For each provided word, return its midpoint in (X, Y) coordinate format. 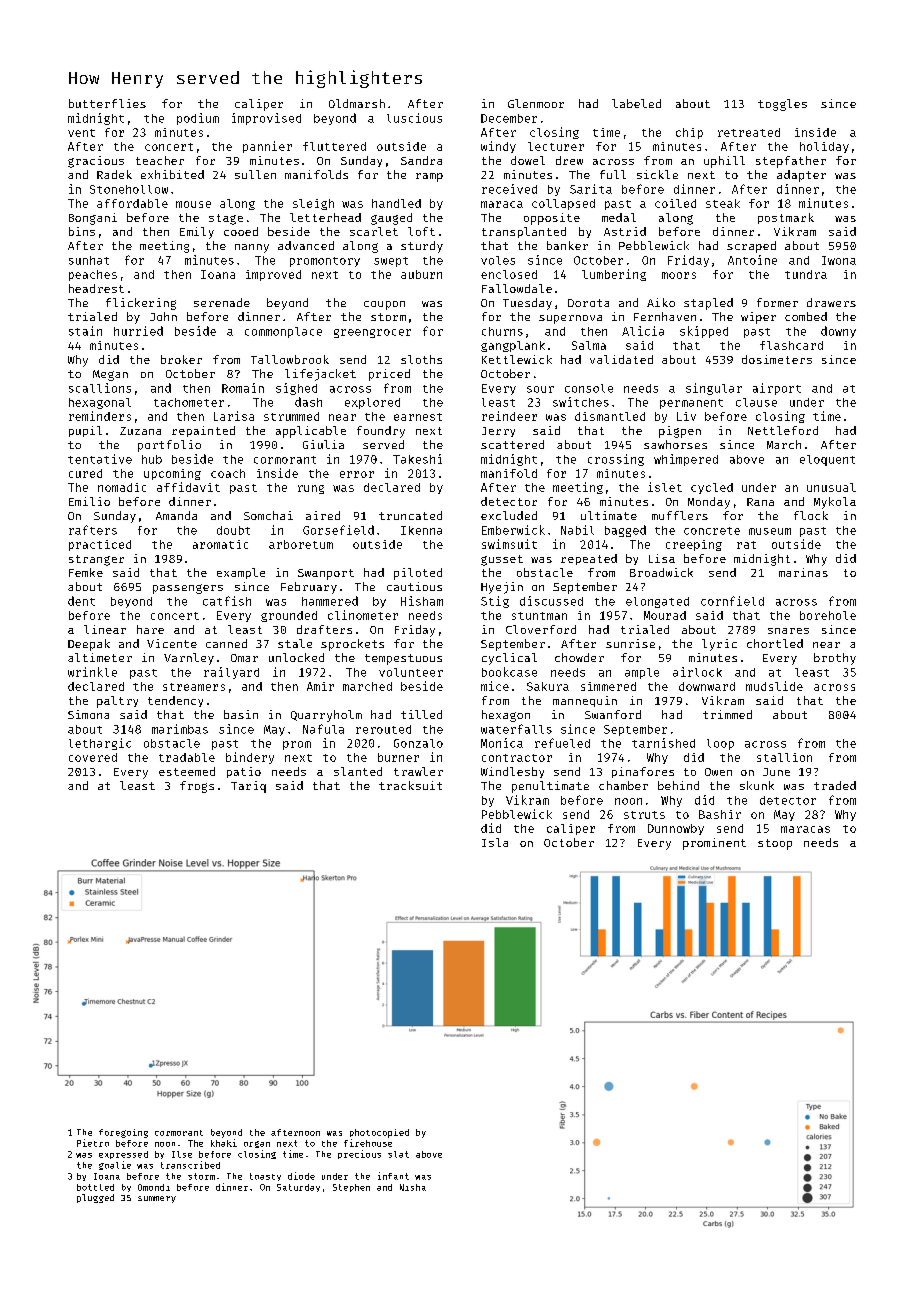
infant (393, 1176)
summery (157, 1199)
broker (181, 359)
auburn (421, 274)
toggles (782, 105)
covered (93, 757)
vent (81, 133)
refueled (562, 743)
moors (679, 275)
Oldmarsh (357, 103)
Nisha (413, 1187)
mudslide (774, 686)
